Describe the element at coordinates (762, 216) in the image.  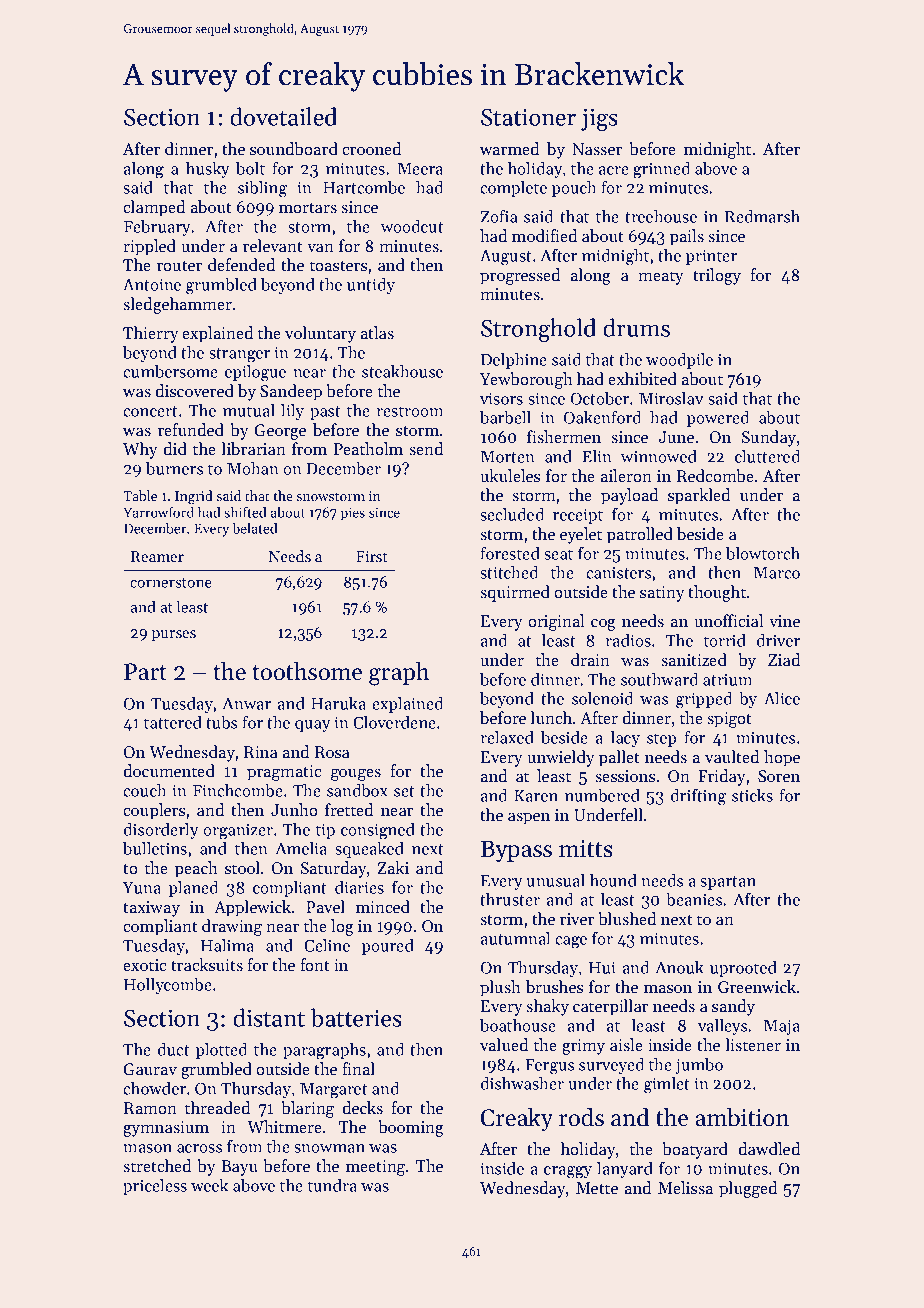
I see `Redmarsh` at that location.
